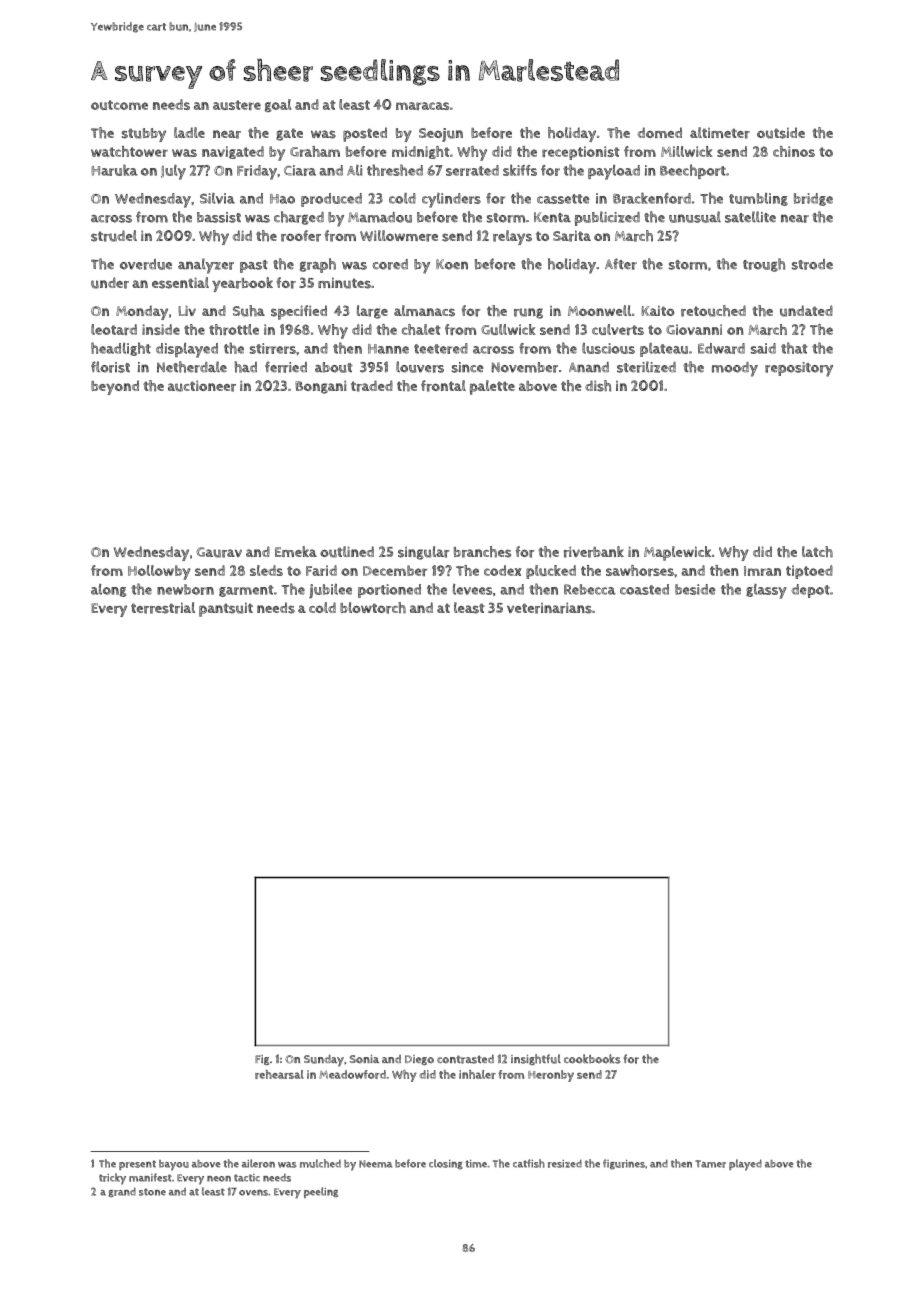 The image size is (924, 1308). Describe the element at coordinates (226, 609) in the screenshot. I see `pantsuit` at that location.
